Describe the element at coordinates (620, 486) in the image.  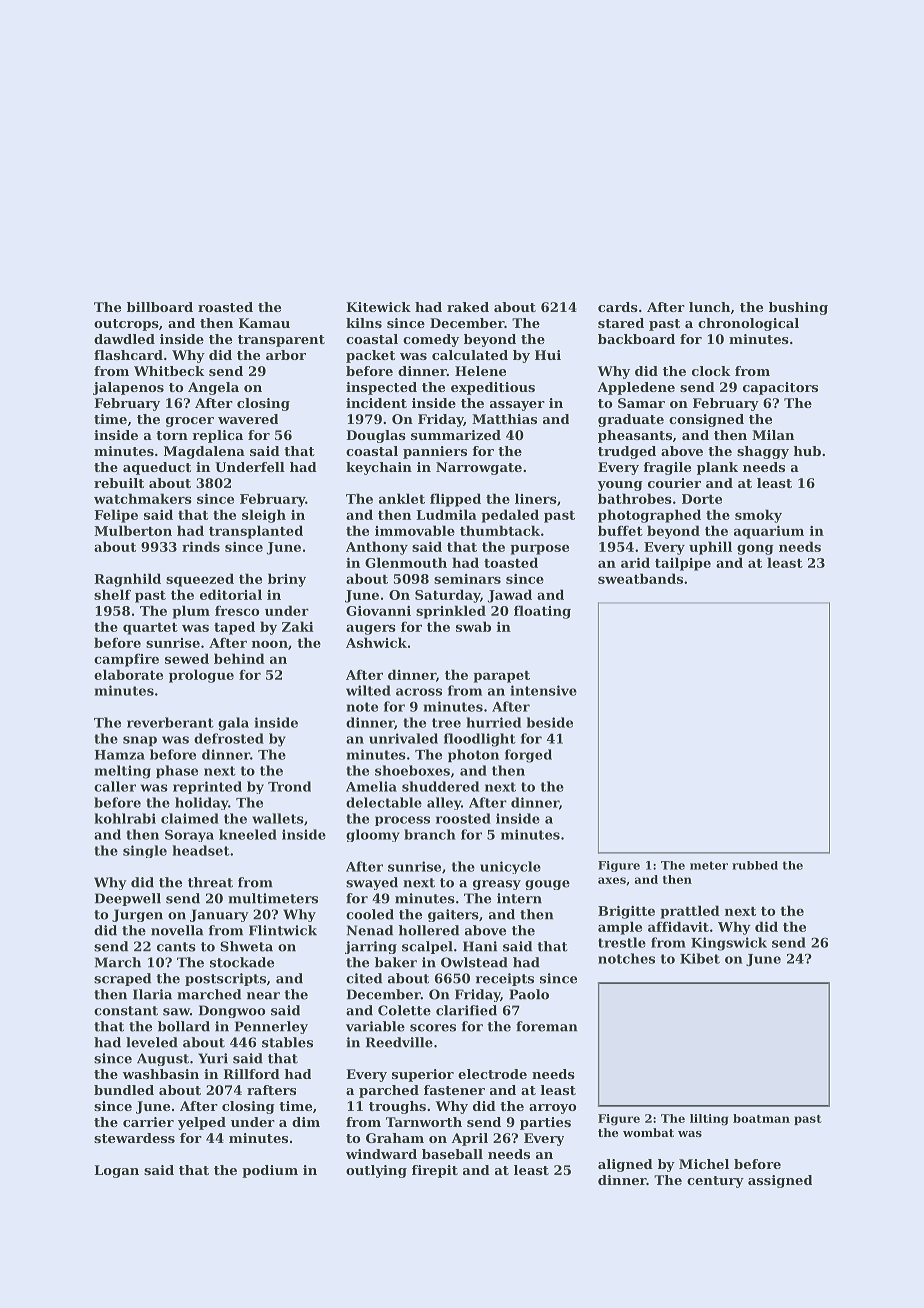
I see `young` at that location.
